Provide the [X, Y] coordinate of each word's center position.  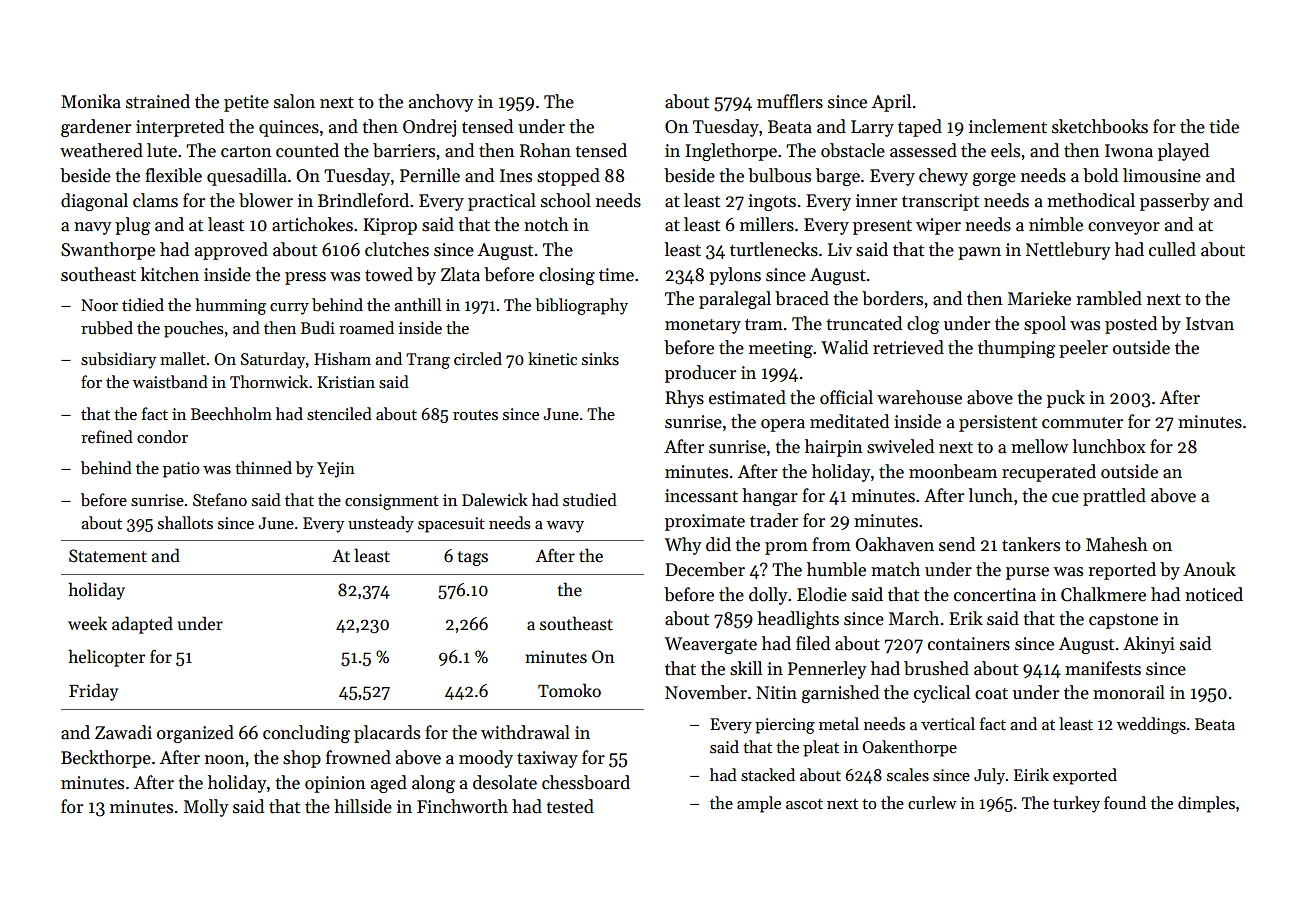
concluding [306, 734]
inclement [1008, 126]
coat [991, 694]
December [705, 569]
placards [387, 734]
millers [767, 224]
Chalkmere [1103, 594]
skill [746, 668]
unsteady [381, 524]
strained [158, 101]
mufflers [790, 101]
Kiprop [390, 226]
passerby [1175, 202]
